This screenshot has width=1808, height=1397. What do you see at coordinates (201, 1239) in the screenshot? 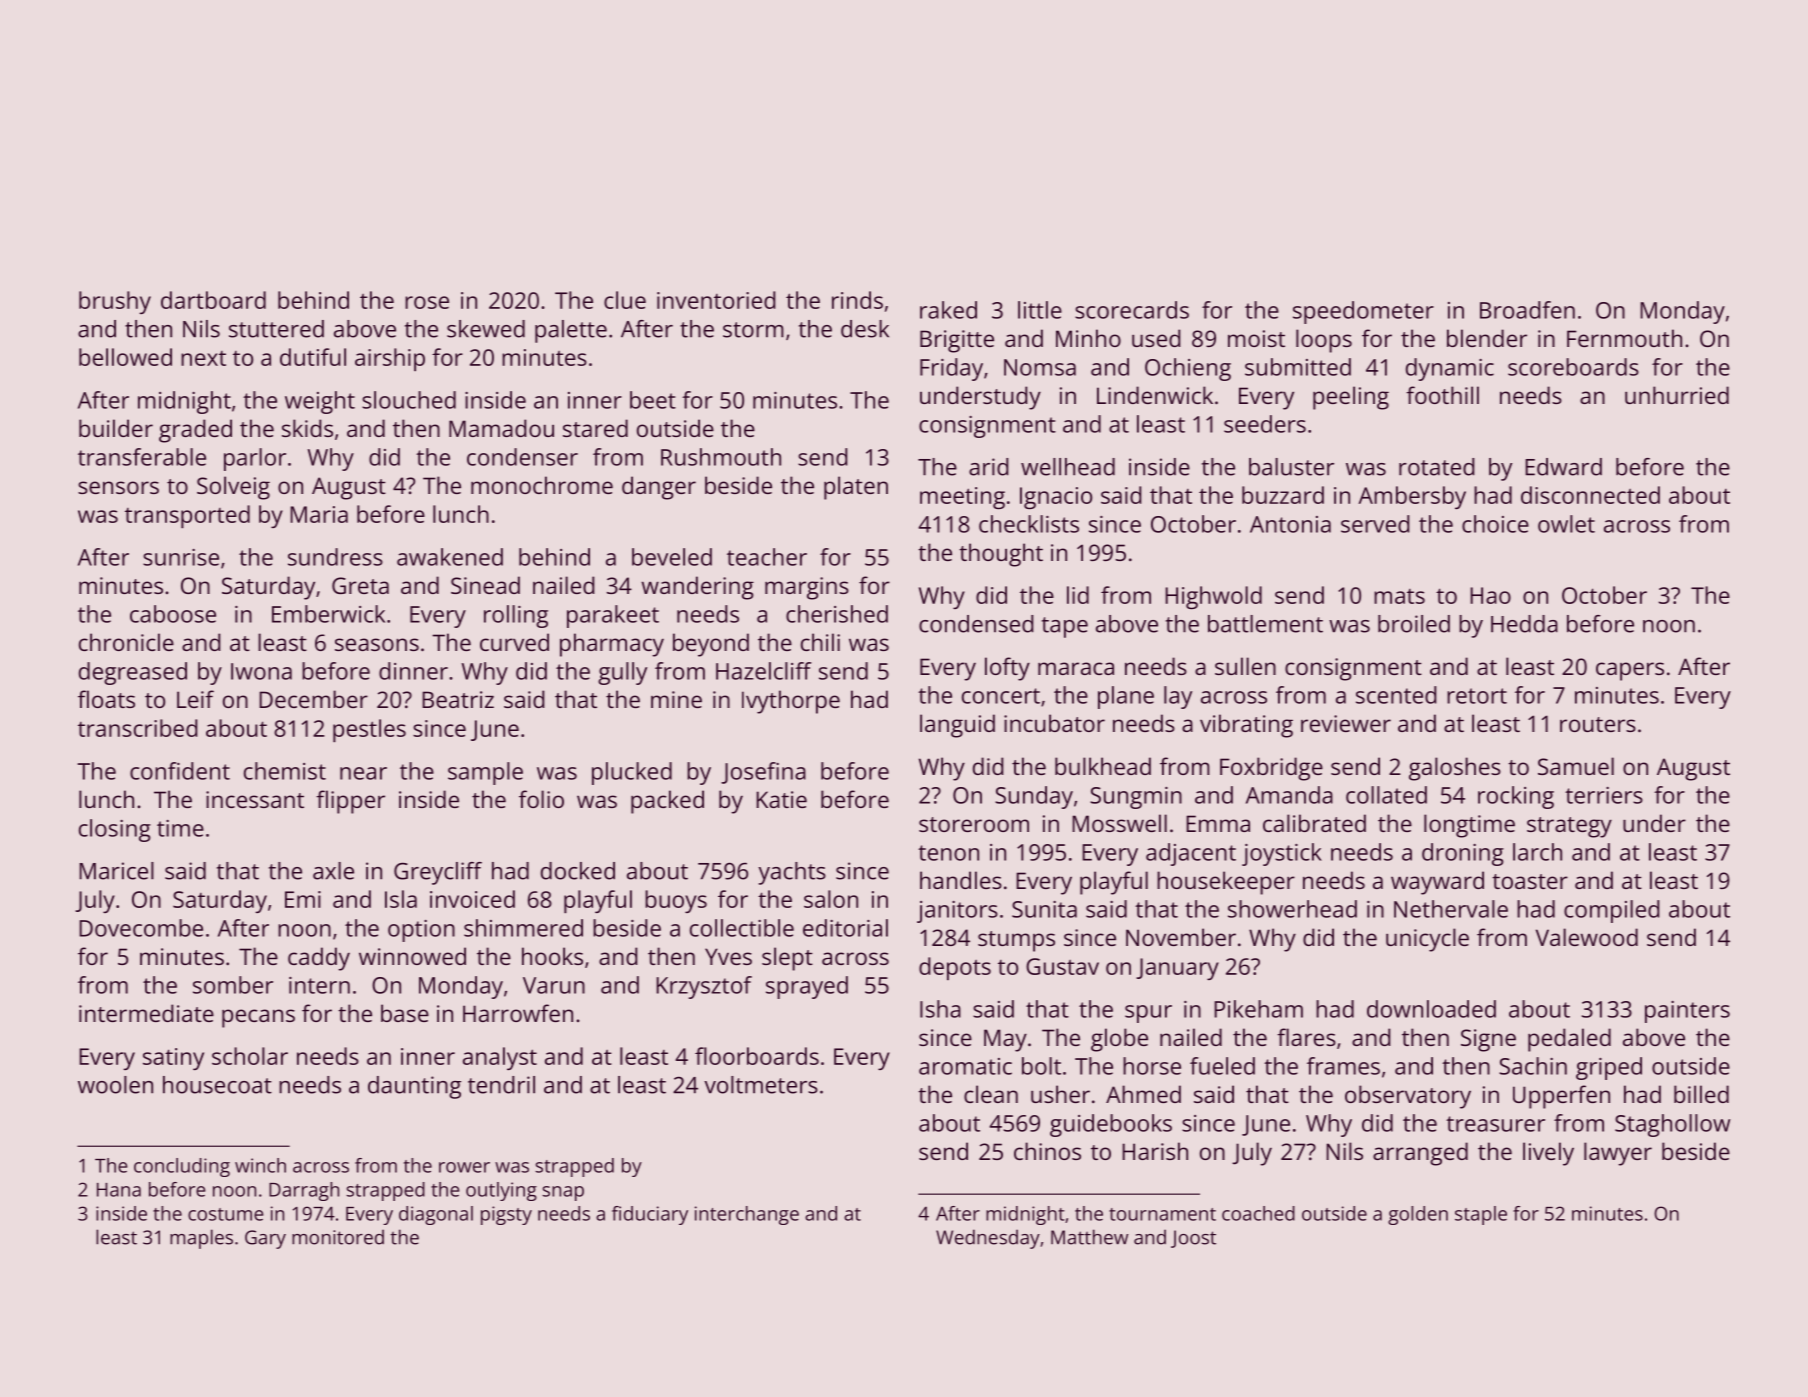
I see `maples` at bounding box center [201, 1239].
